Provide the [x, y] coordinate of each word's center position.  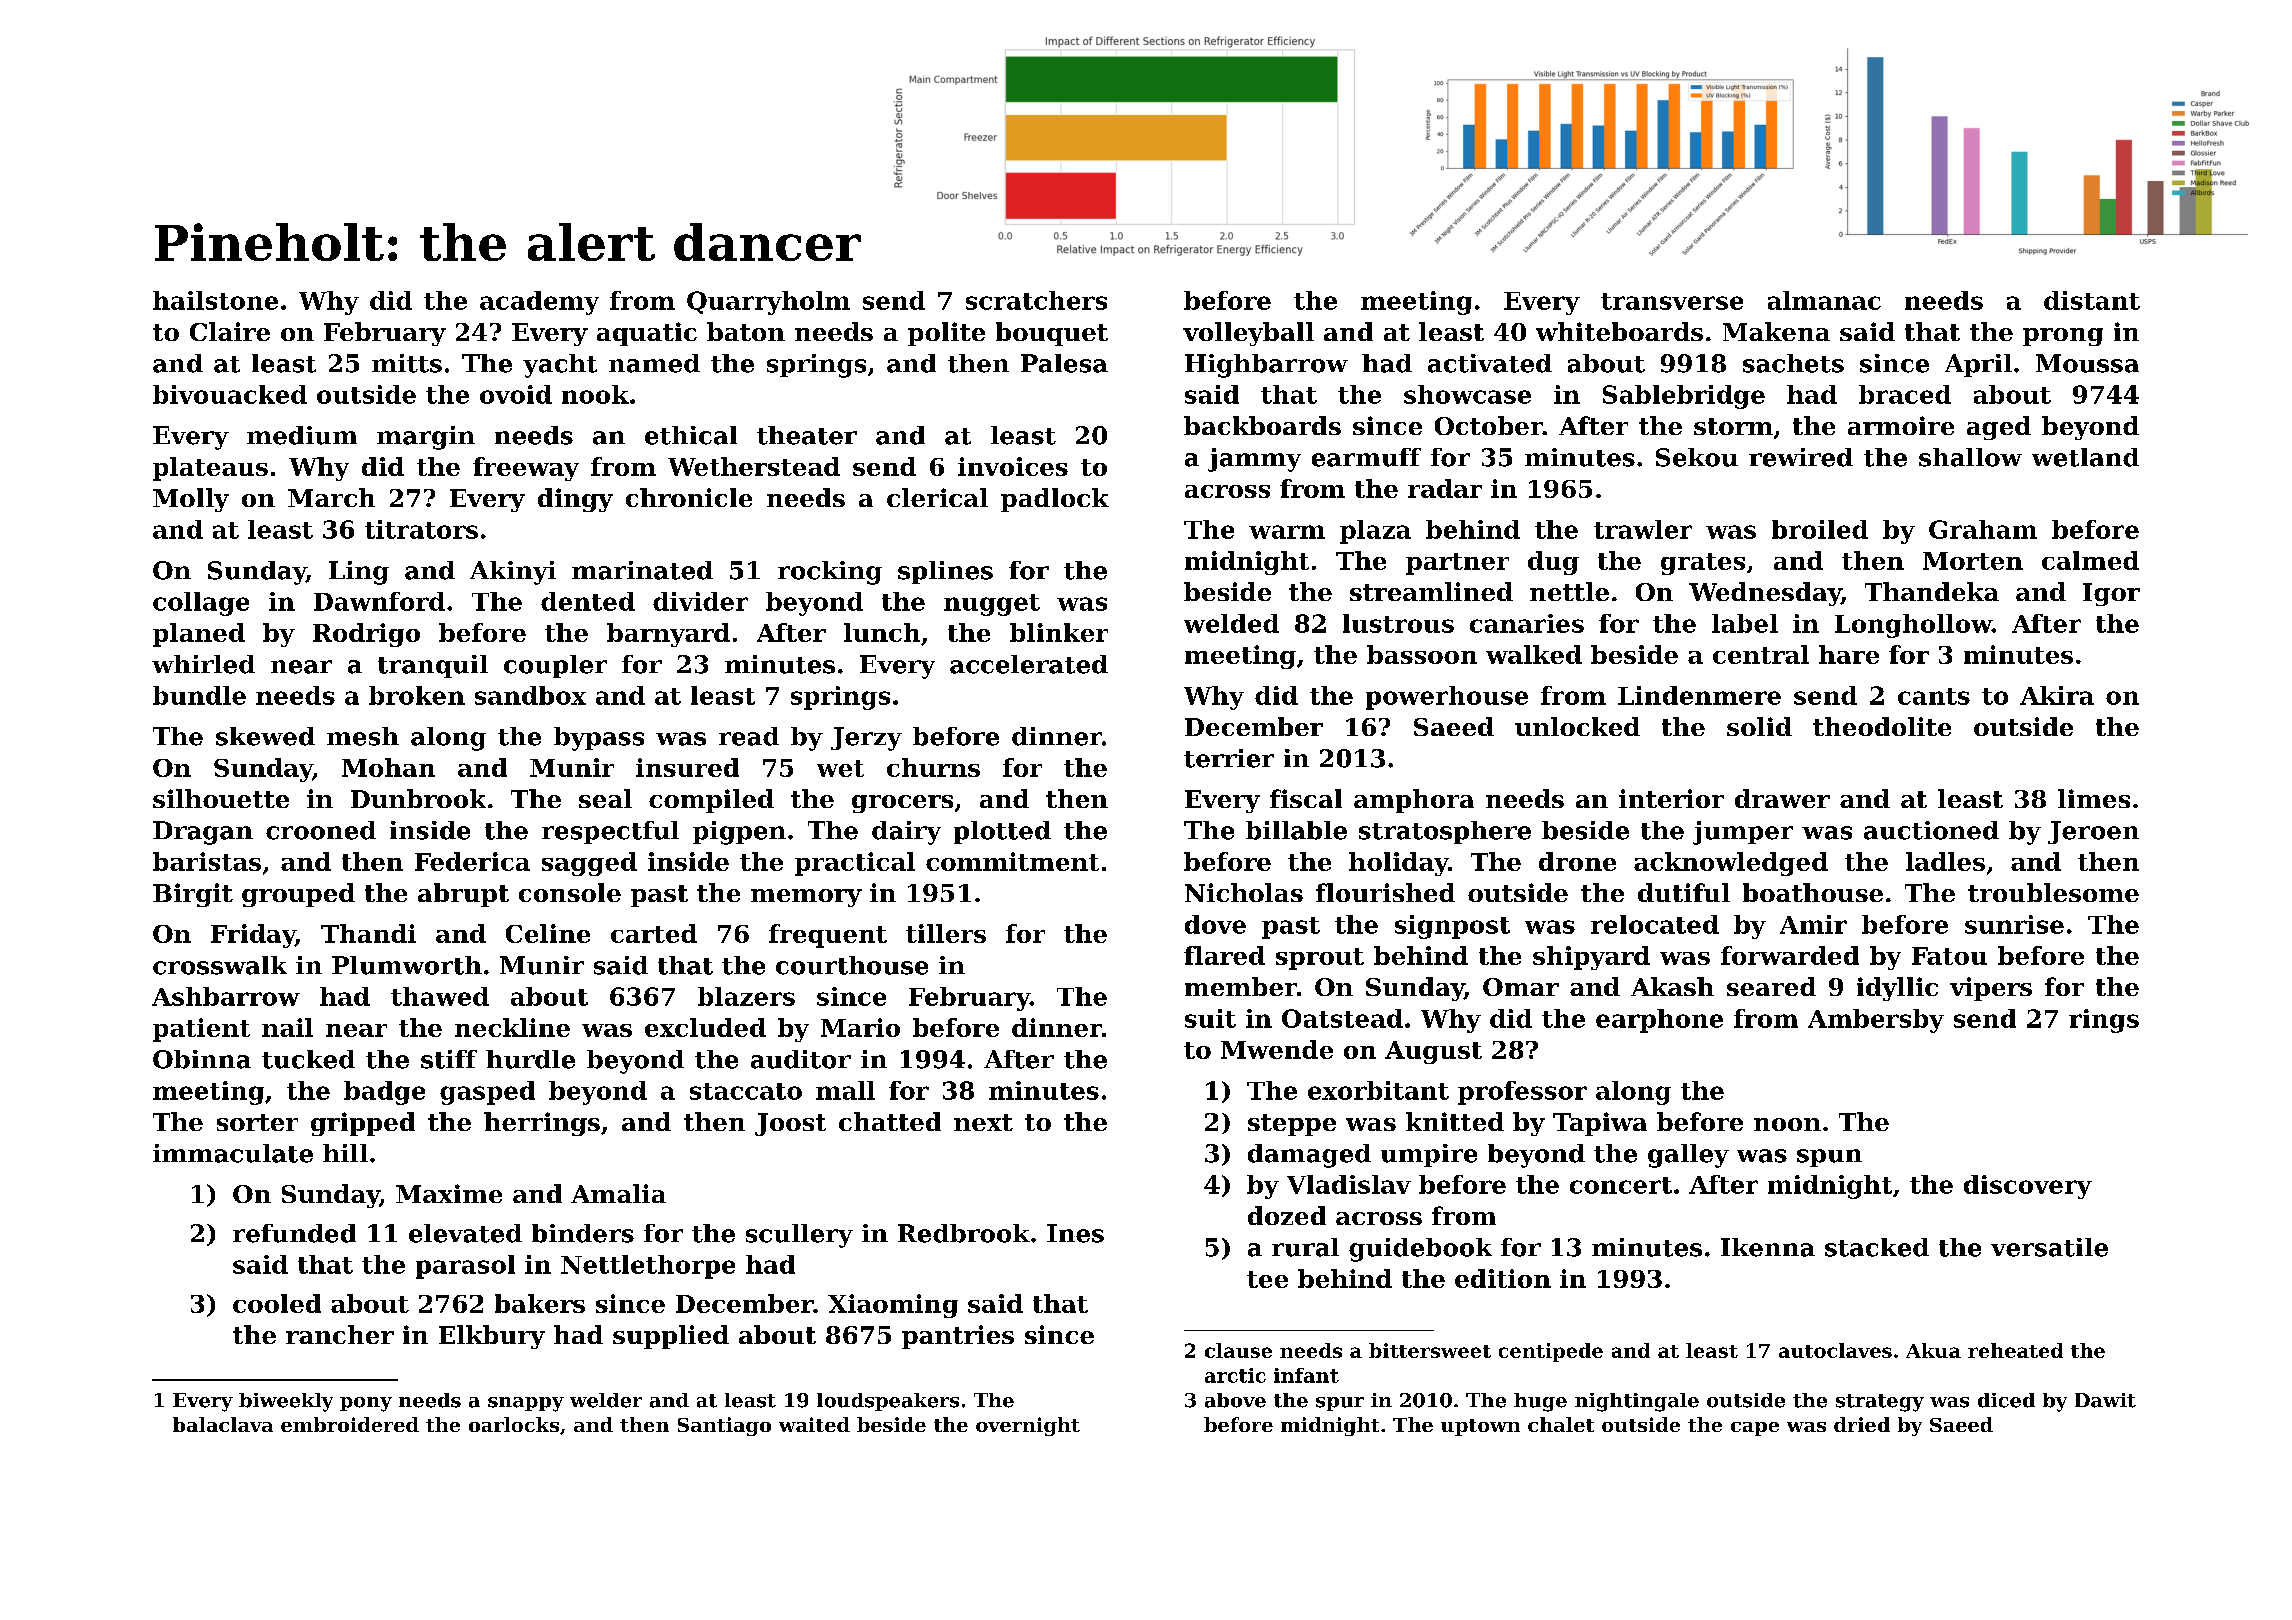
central [1761, 654]
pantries [958, 1337]
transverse [1672, 301]
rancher [340, 1334]
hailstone [215, 300]
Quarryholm [768, 303]
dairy [906, 833]
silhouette [221, 798]
